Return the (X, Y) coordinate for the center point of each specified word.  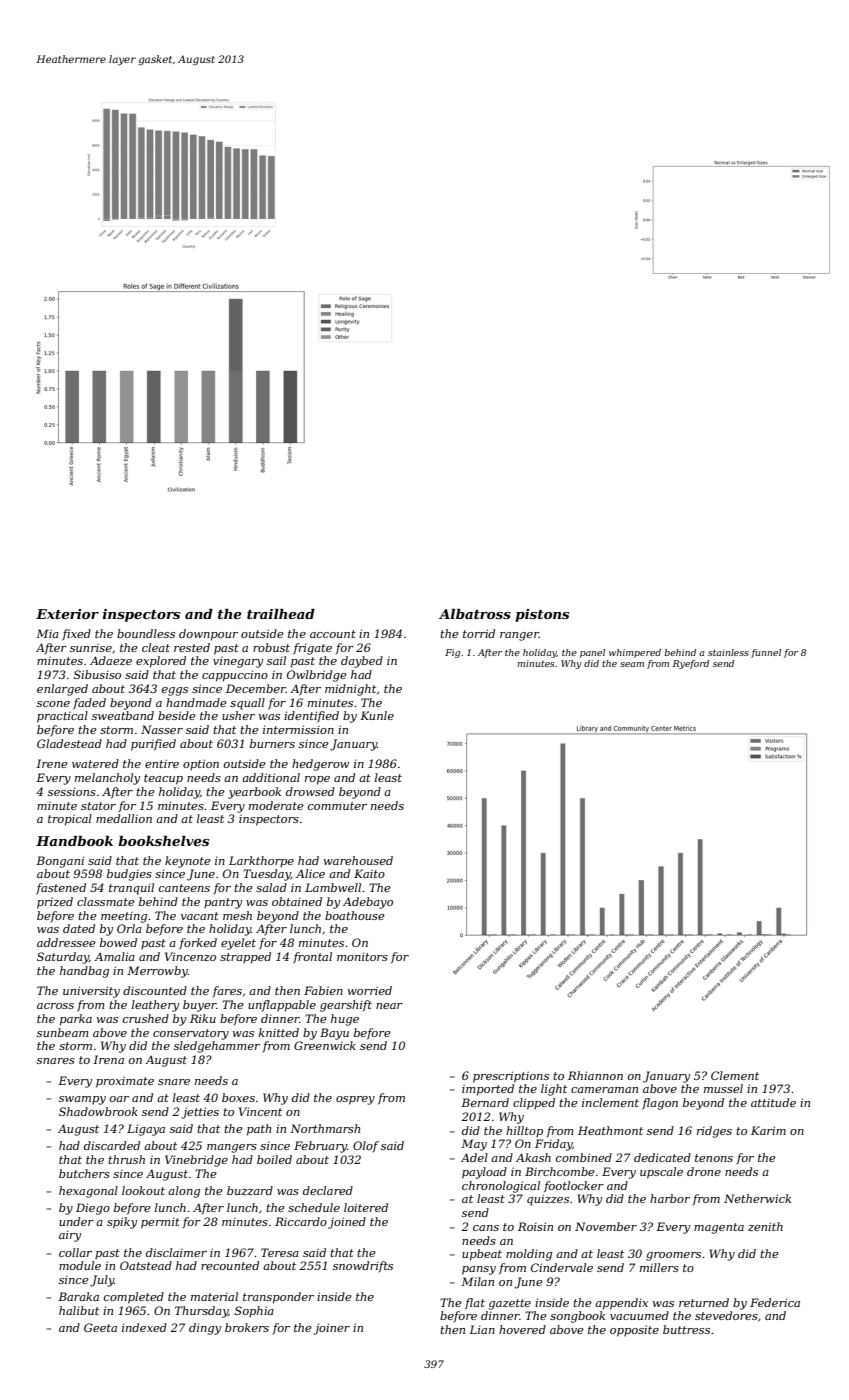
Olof (366, 1147)
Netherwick (757, 1198)
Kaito (369, 873)
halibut (79, 1310)
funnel (766, 653)
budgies (129, 875)
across (55, 1006)
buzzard (250, 1190)
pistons (542, 615)
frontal (312, 958)
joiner (331, 1329)
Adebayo (368, 903)
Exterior (67, 614)
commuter (337, 806)
